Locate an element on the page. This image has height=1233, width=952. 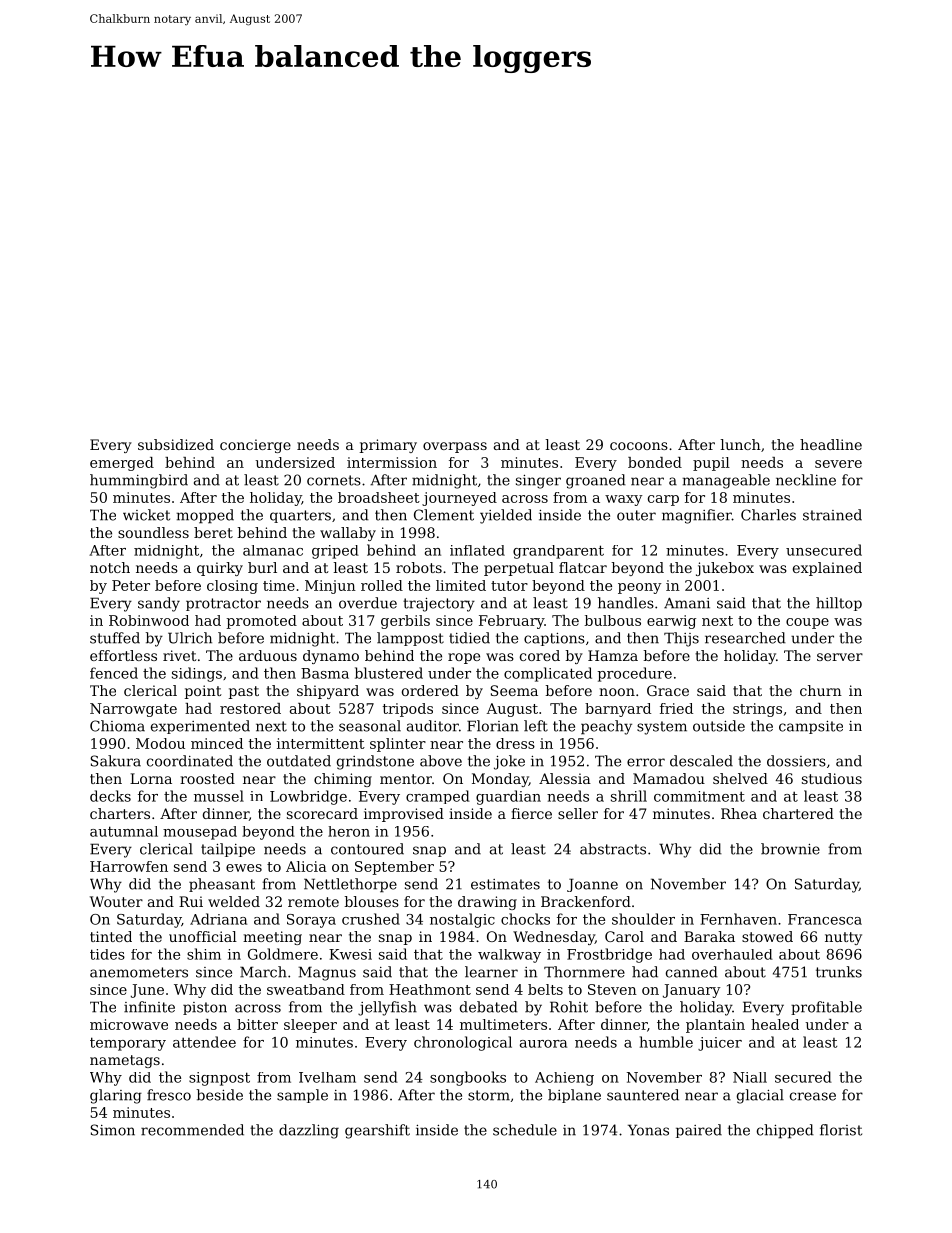
tripods is located at coordinates (408, 710).
